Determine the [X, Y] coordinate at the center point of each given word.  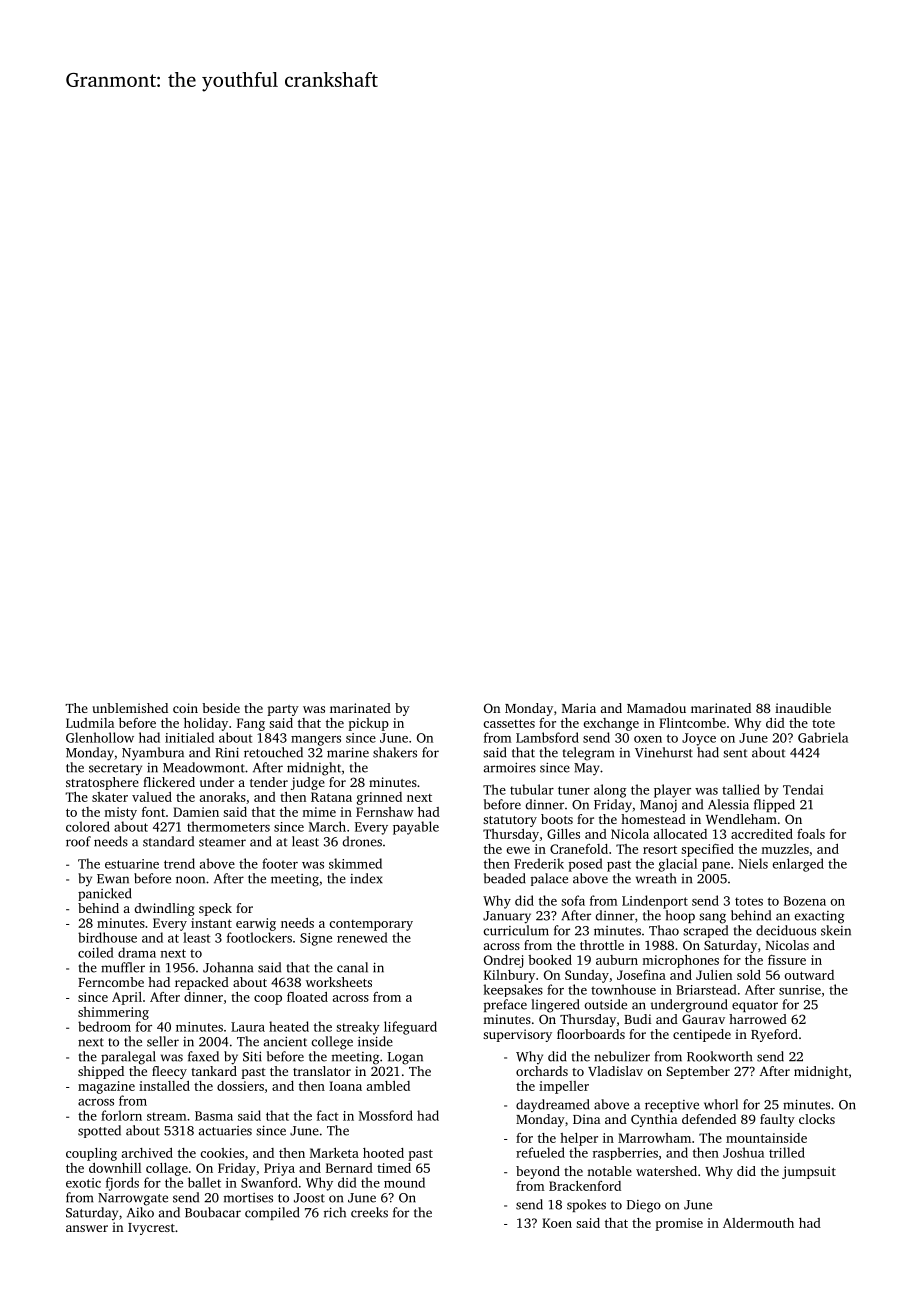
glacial [678, 865]
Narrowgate [133, 1199]
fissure [787, 960]
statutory [510, 821]
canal [352, 967]
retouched [273, 752]
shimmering [113, 1013]
